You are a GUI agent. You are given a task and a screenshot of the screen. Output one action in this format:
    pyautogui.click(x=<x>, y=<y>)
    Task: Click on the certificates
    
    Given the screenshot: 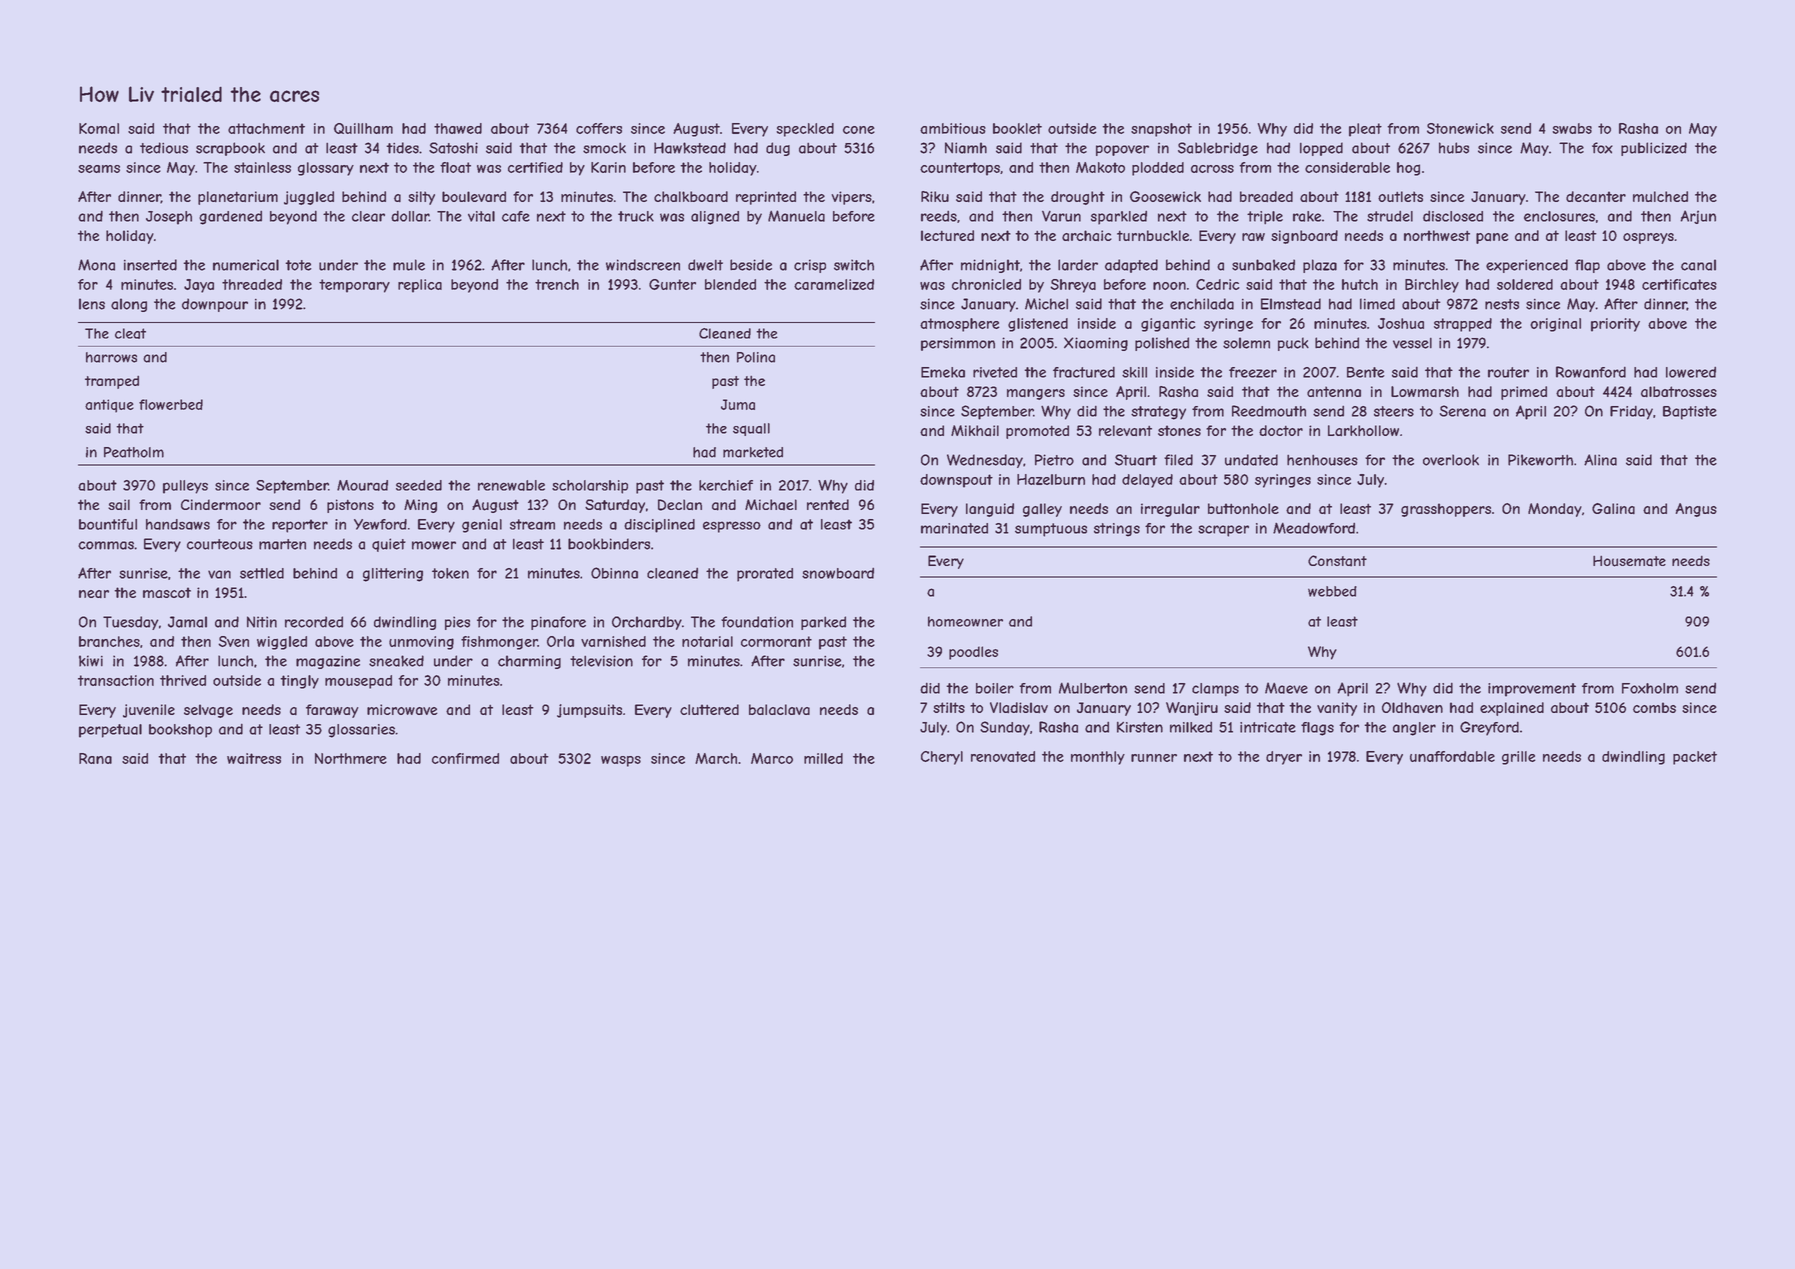 What is the action you would take?
    pyautogui.click(x=1679, y=284)
